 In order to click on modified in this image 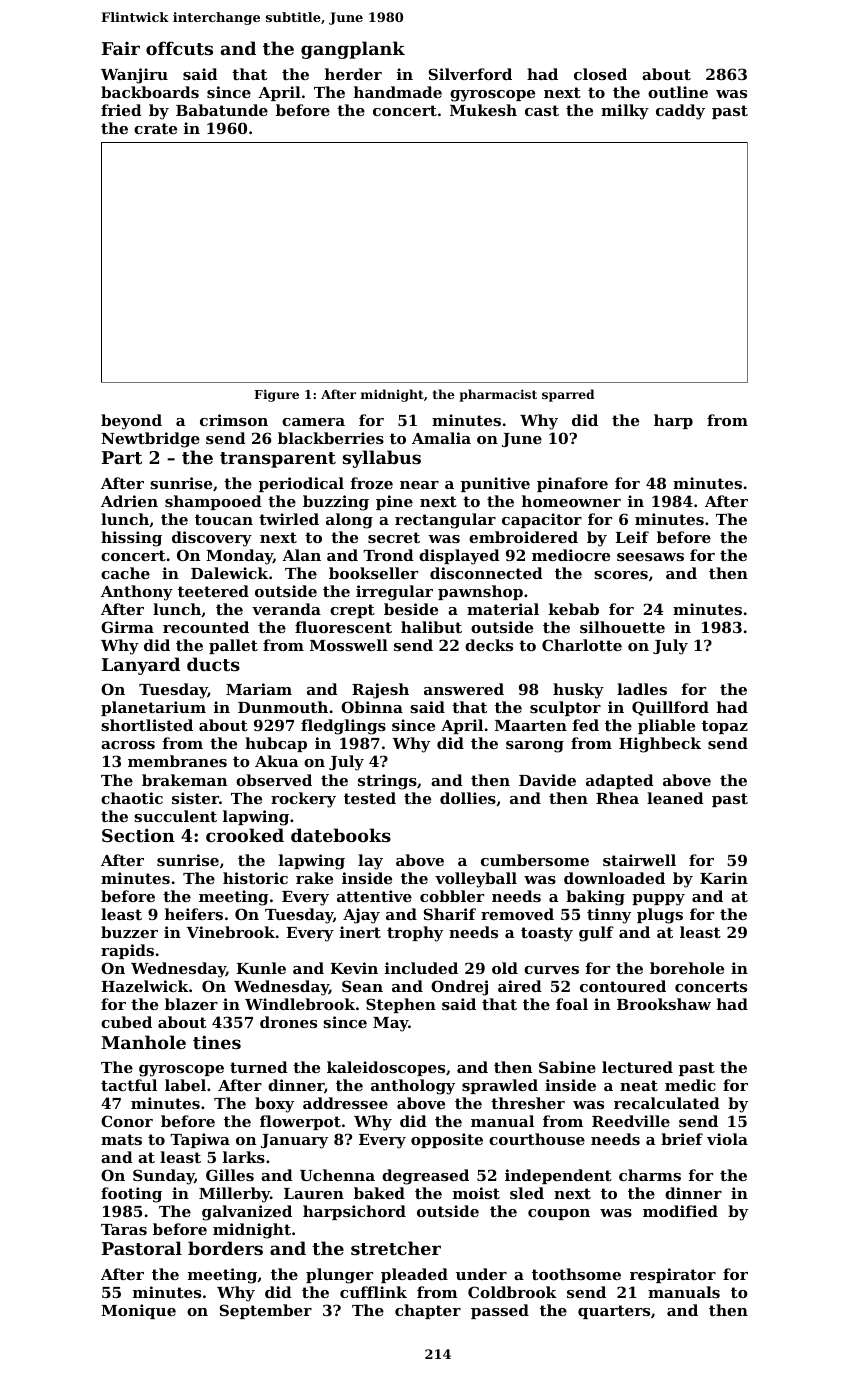, I will do `click(680, 1211)`.
